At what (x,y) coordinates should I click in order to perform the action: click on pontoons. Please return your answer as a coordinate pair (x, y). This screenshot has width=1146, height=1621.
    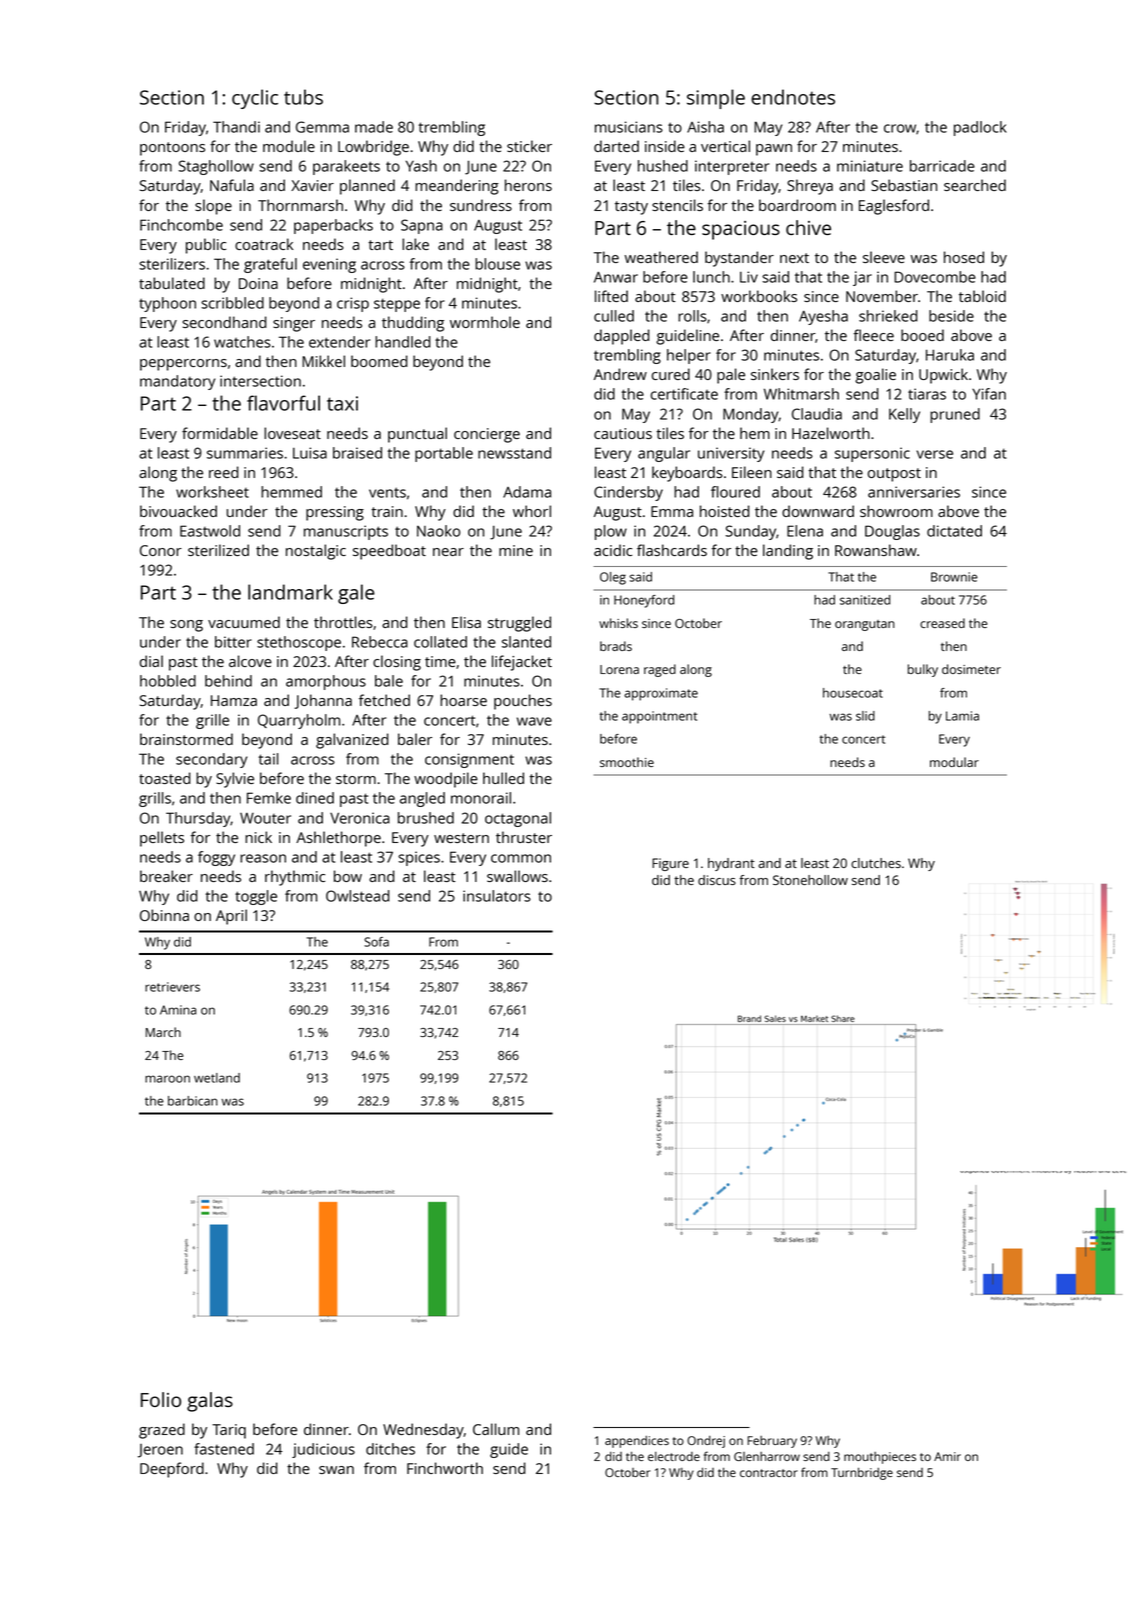
    Looking at the image, I should click on (172, 149).
